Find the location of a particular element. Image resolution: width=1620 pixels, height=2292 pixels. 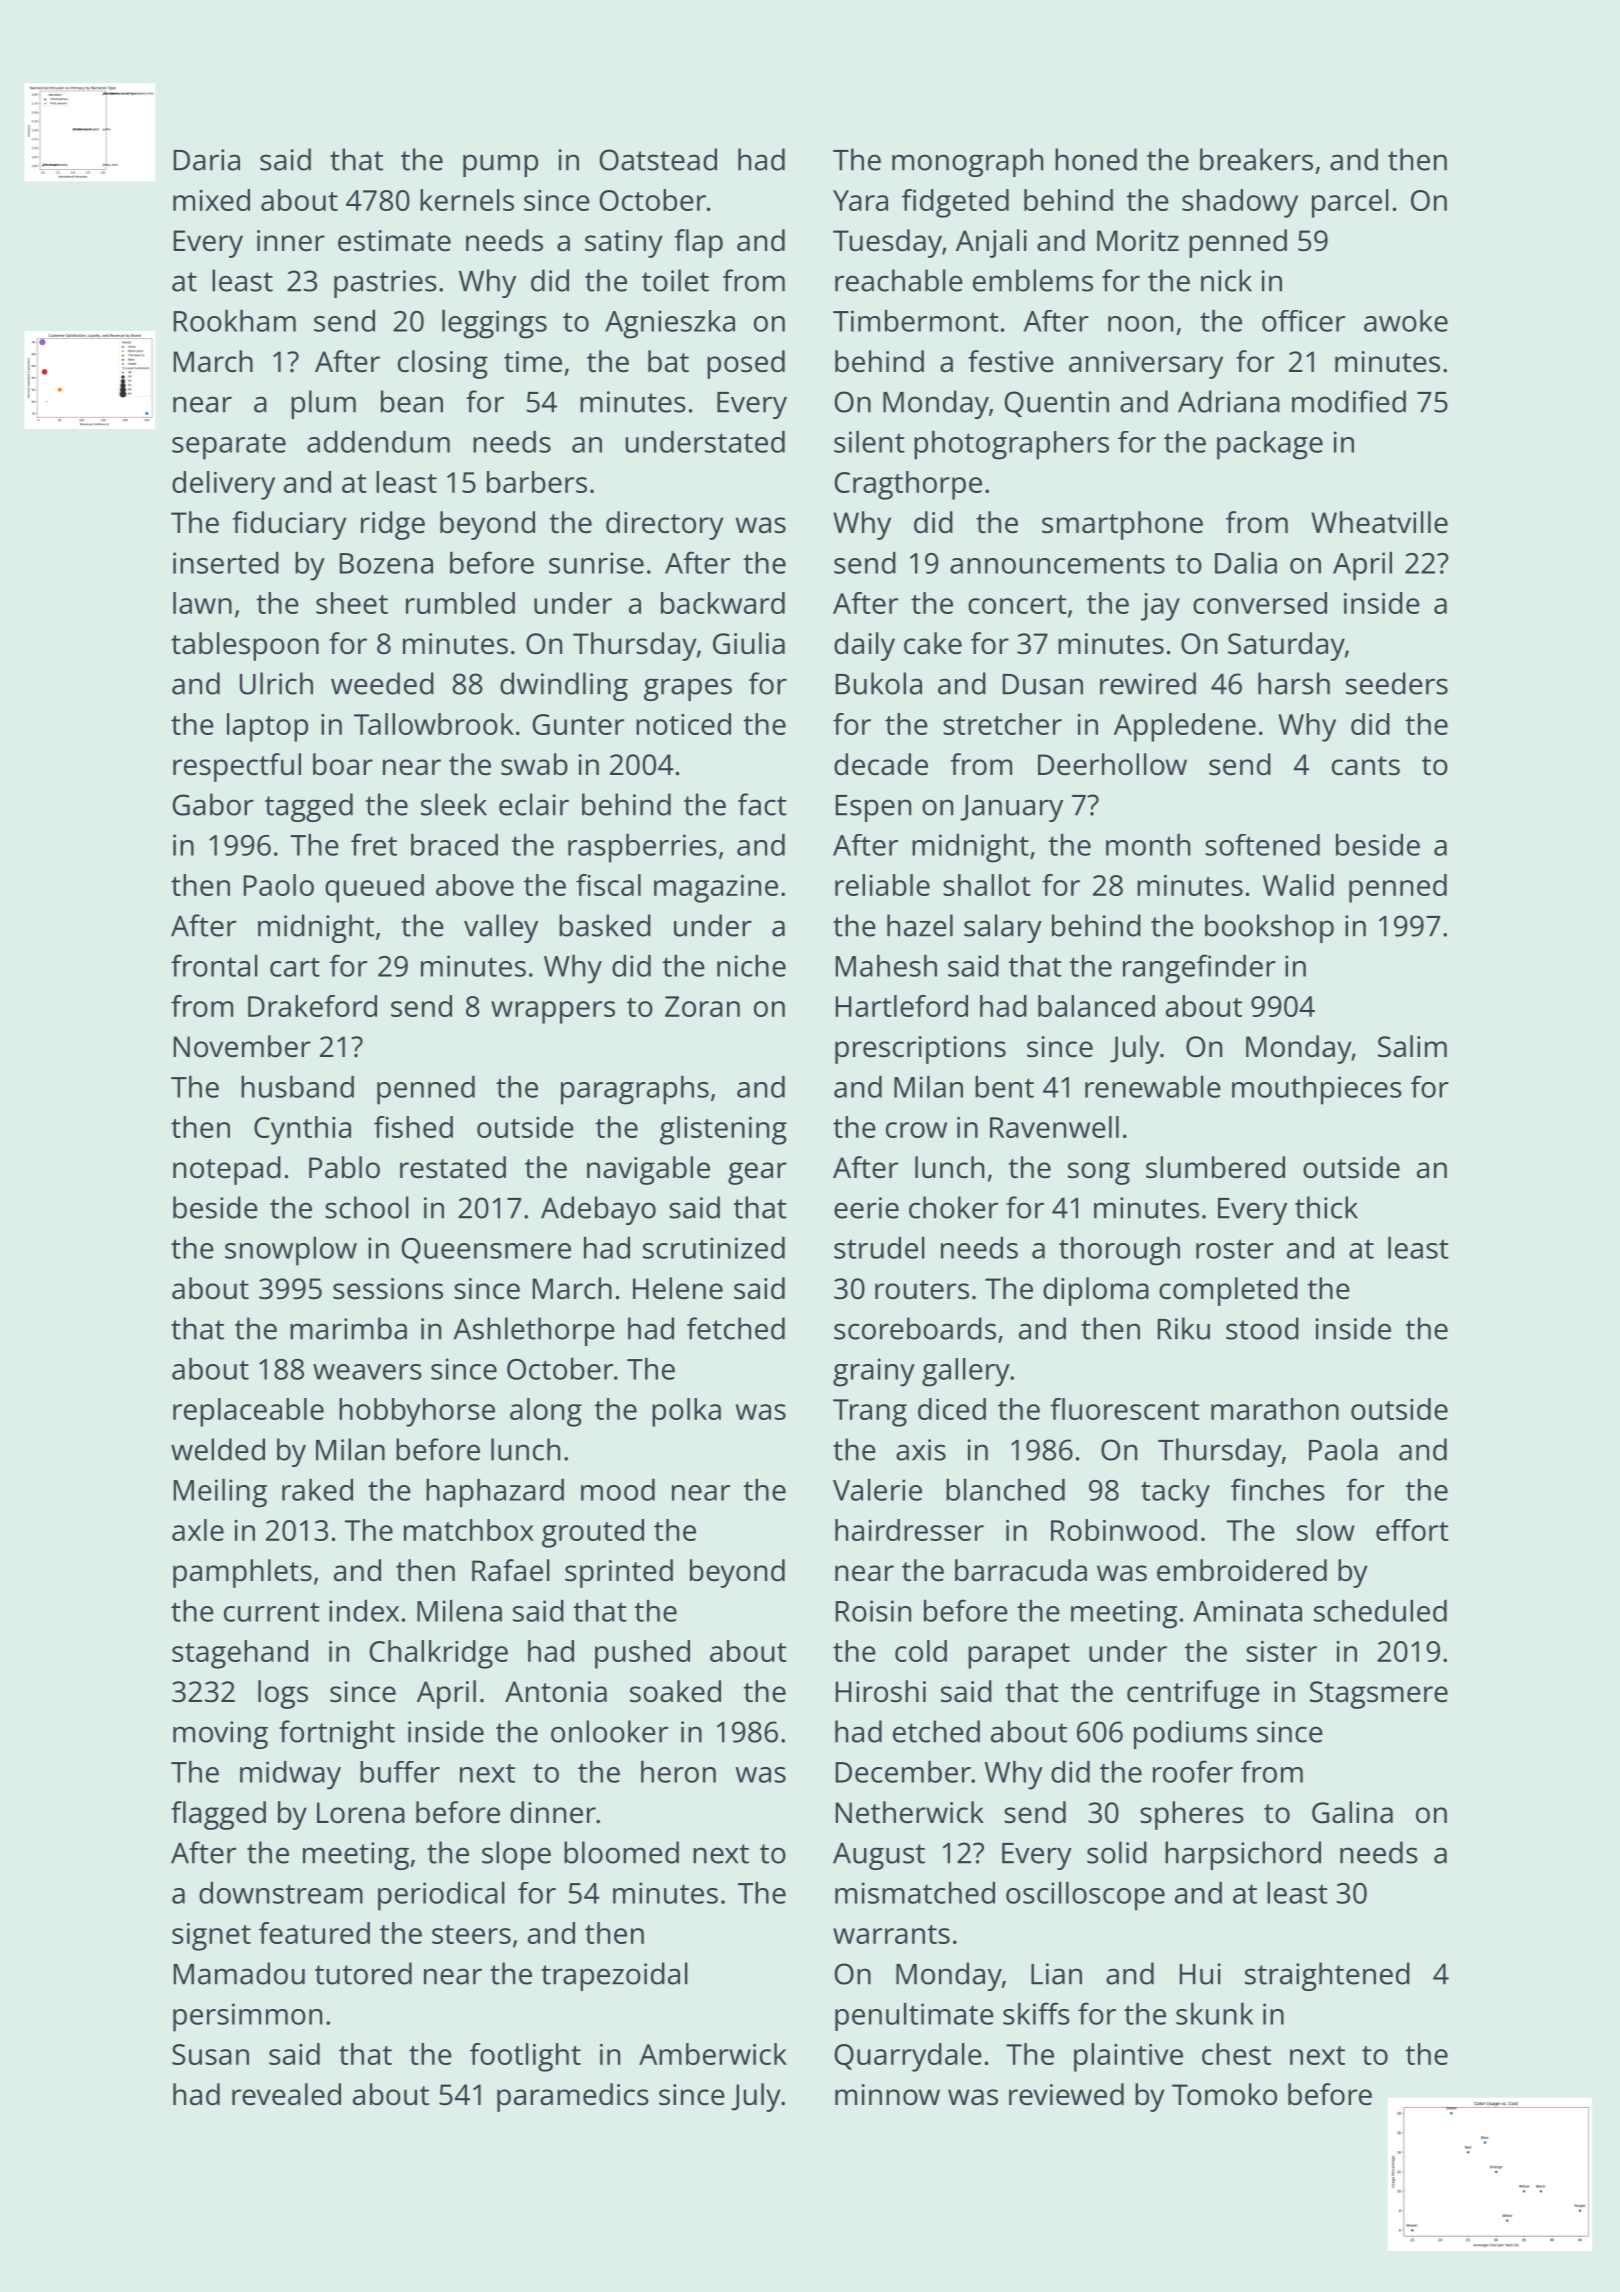

separate is located at coordinates (229, 446).
